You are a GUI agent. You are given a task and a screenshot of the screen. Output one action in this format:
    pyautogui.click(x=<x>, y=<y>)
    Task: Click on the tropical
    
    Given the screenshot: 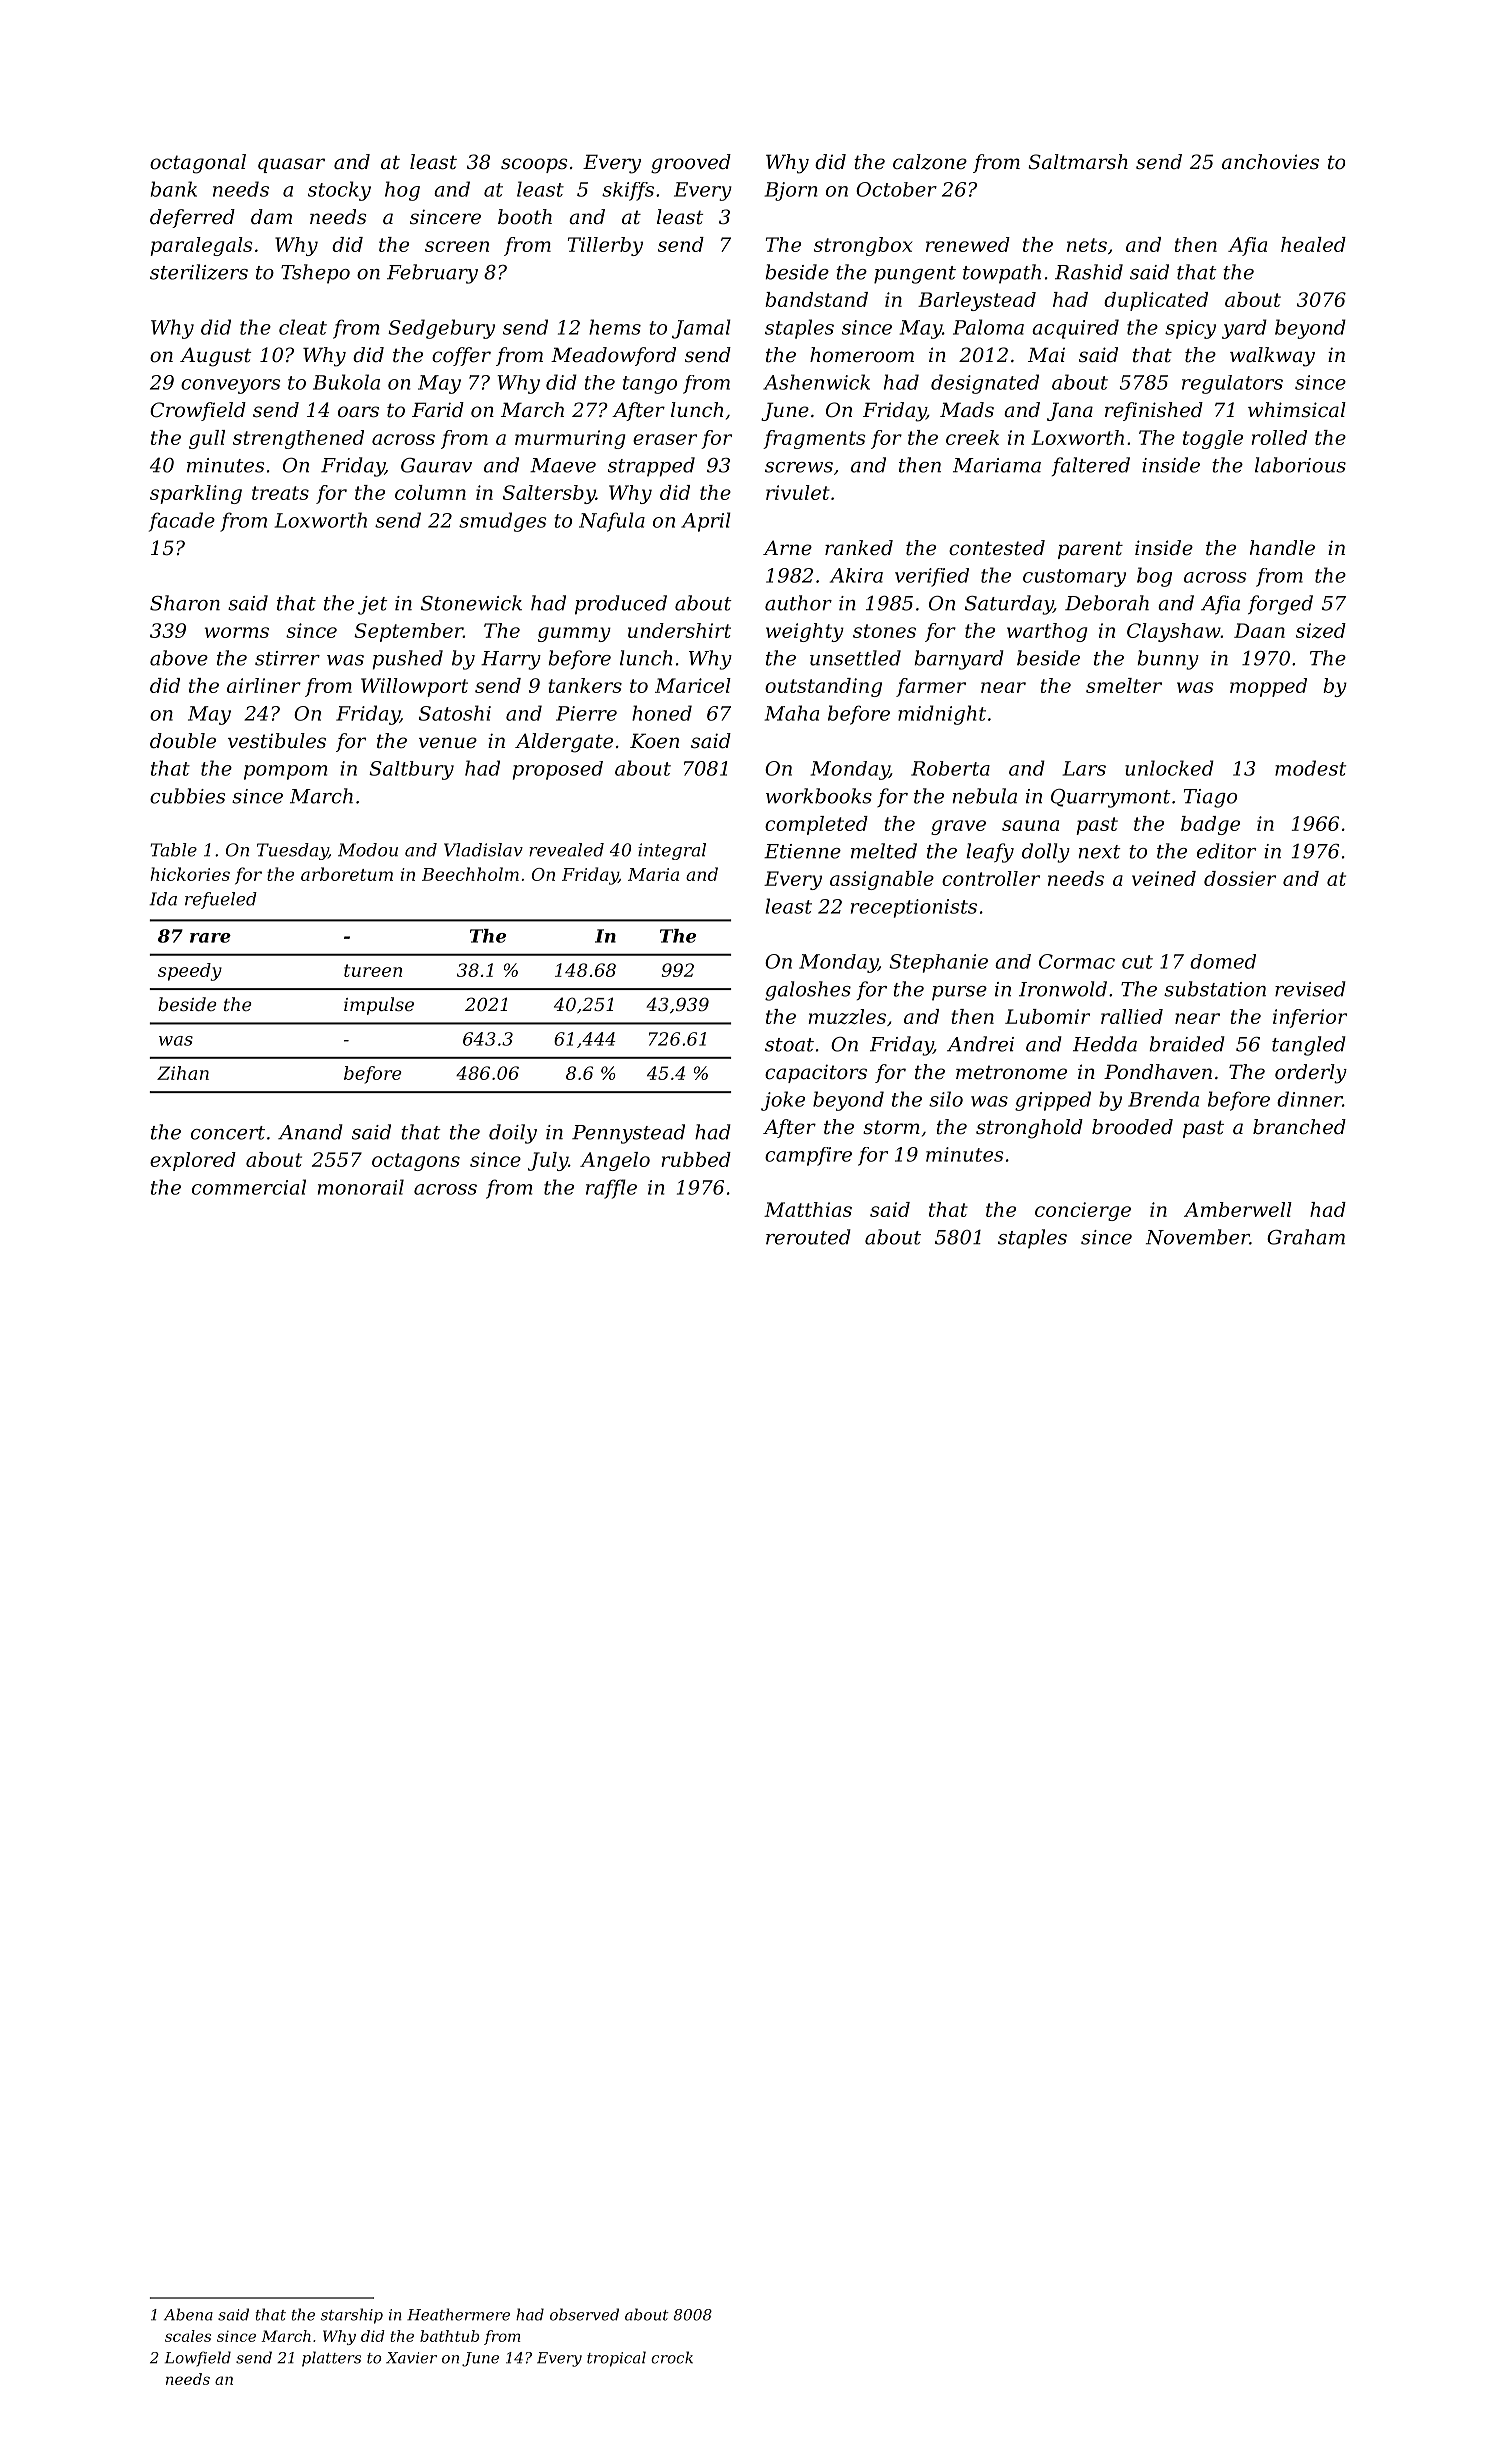 What is the action you would take?
    pyautogui.click(x=616, y=2359)
